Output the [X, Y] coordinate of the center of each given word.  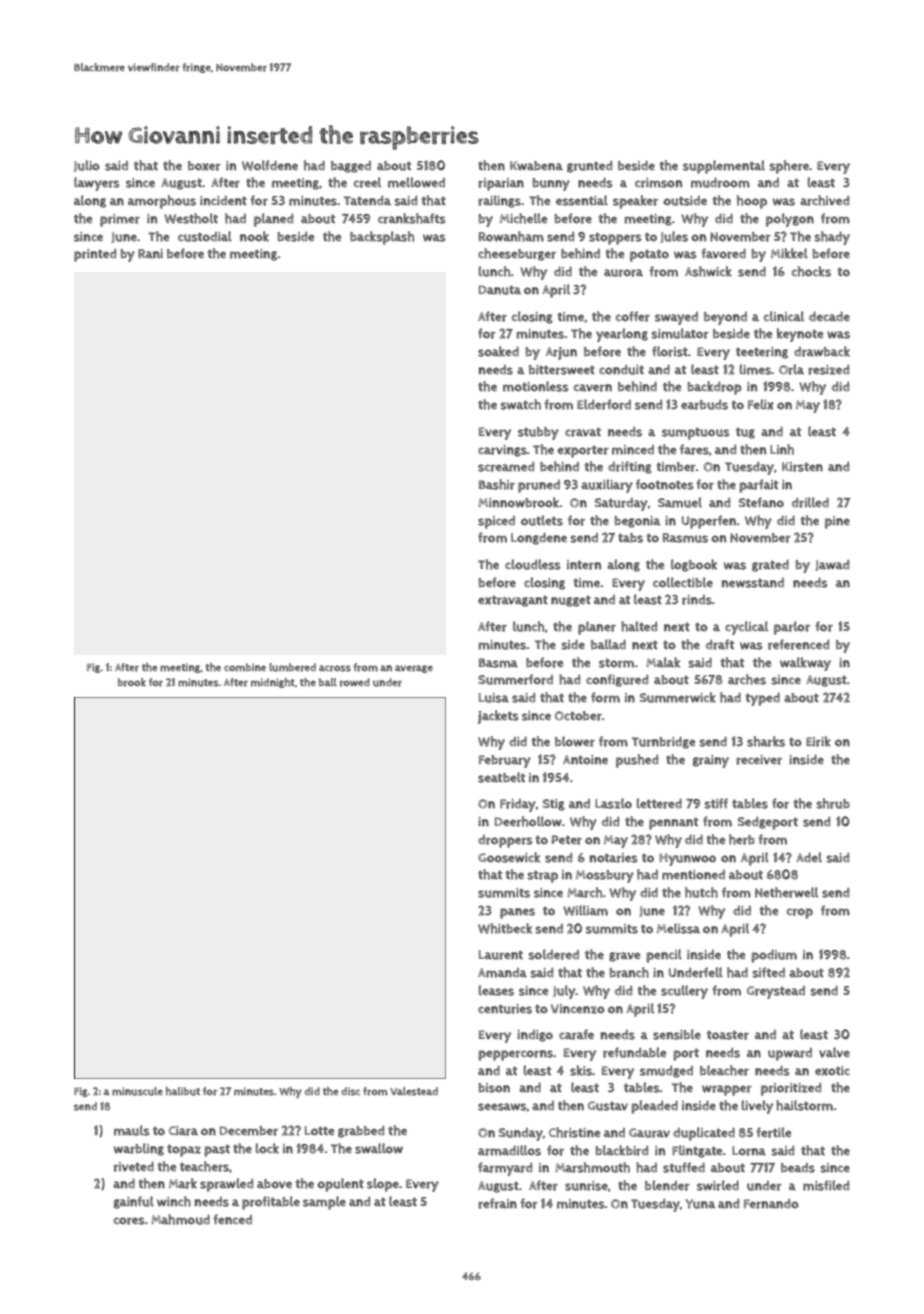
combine [245, 667]
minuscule [137, 1091]
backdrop [715, 388]
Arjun [561, 353]
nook [254, 236]
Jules [674, 237]
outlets [542, 520]
